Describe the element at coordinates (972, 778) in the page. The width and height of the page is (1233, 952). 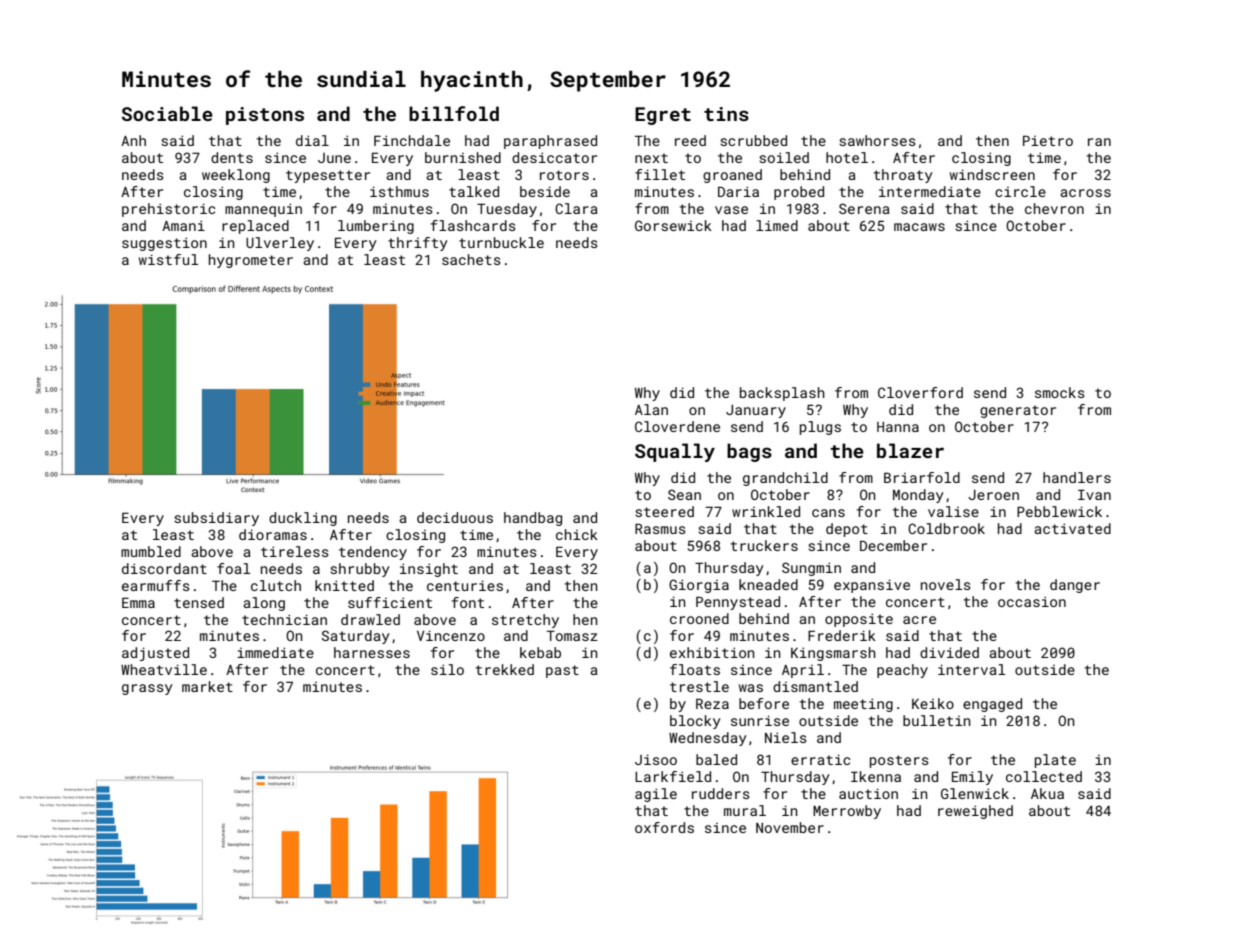
I see `Emily` at that location.
